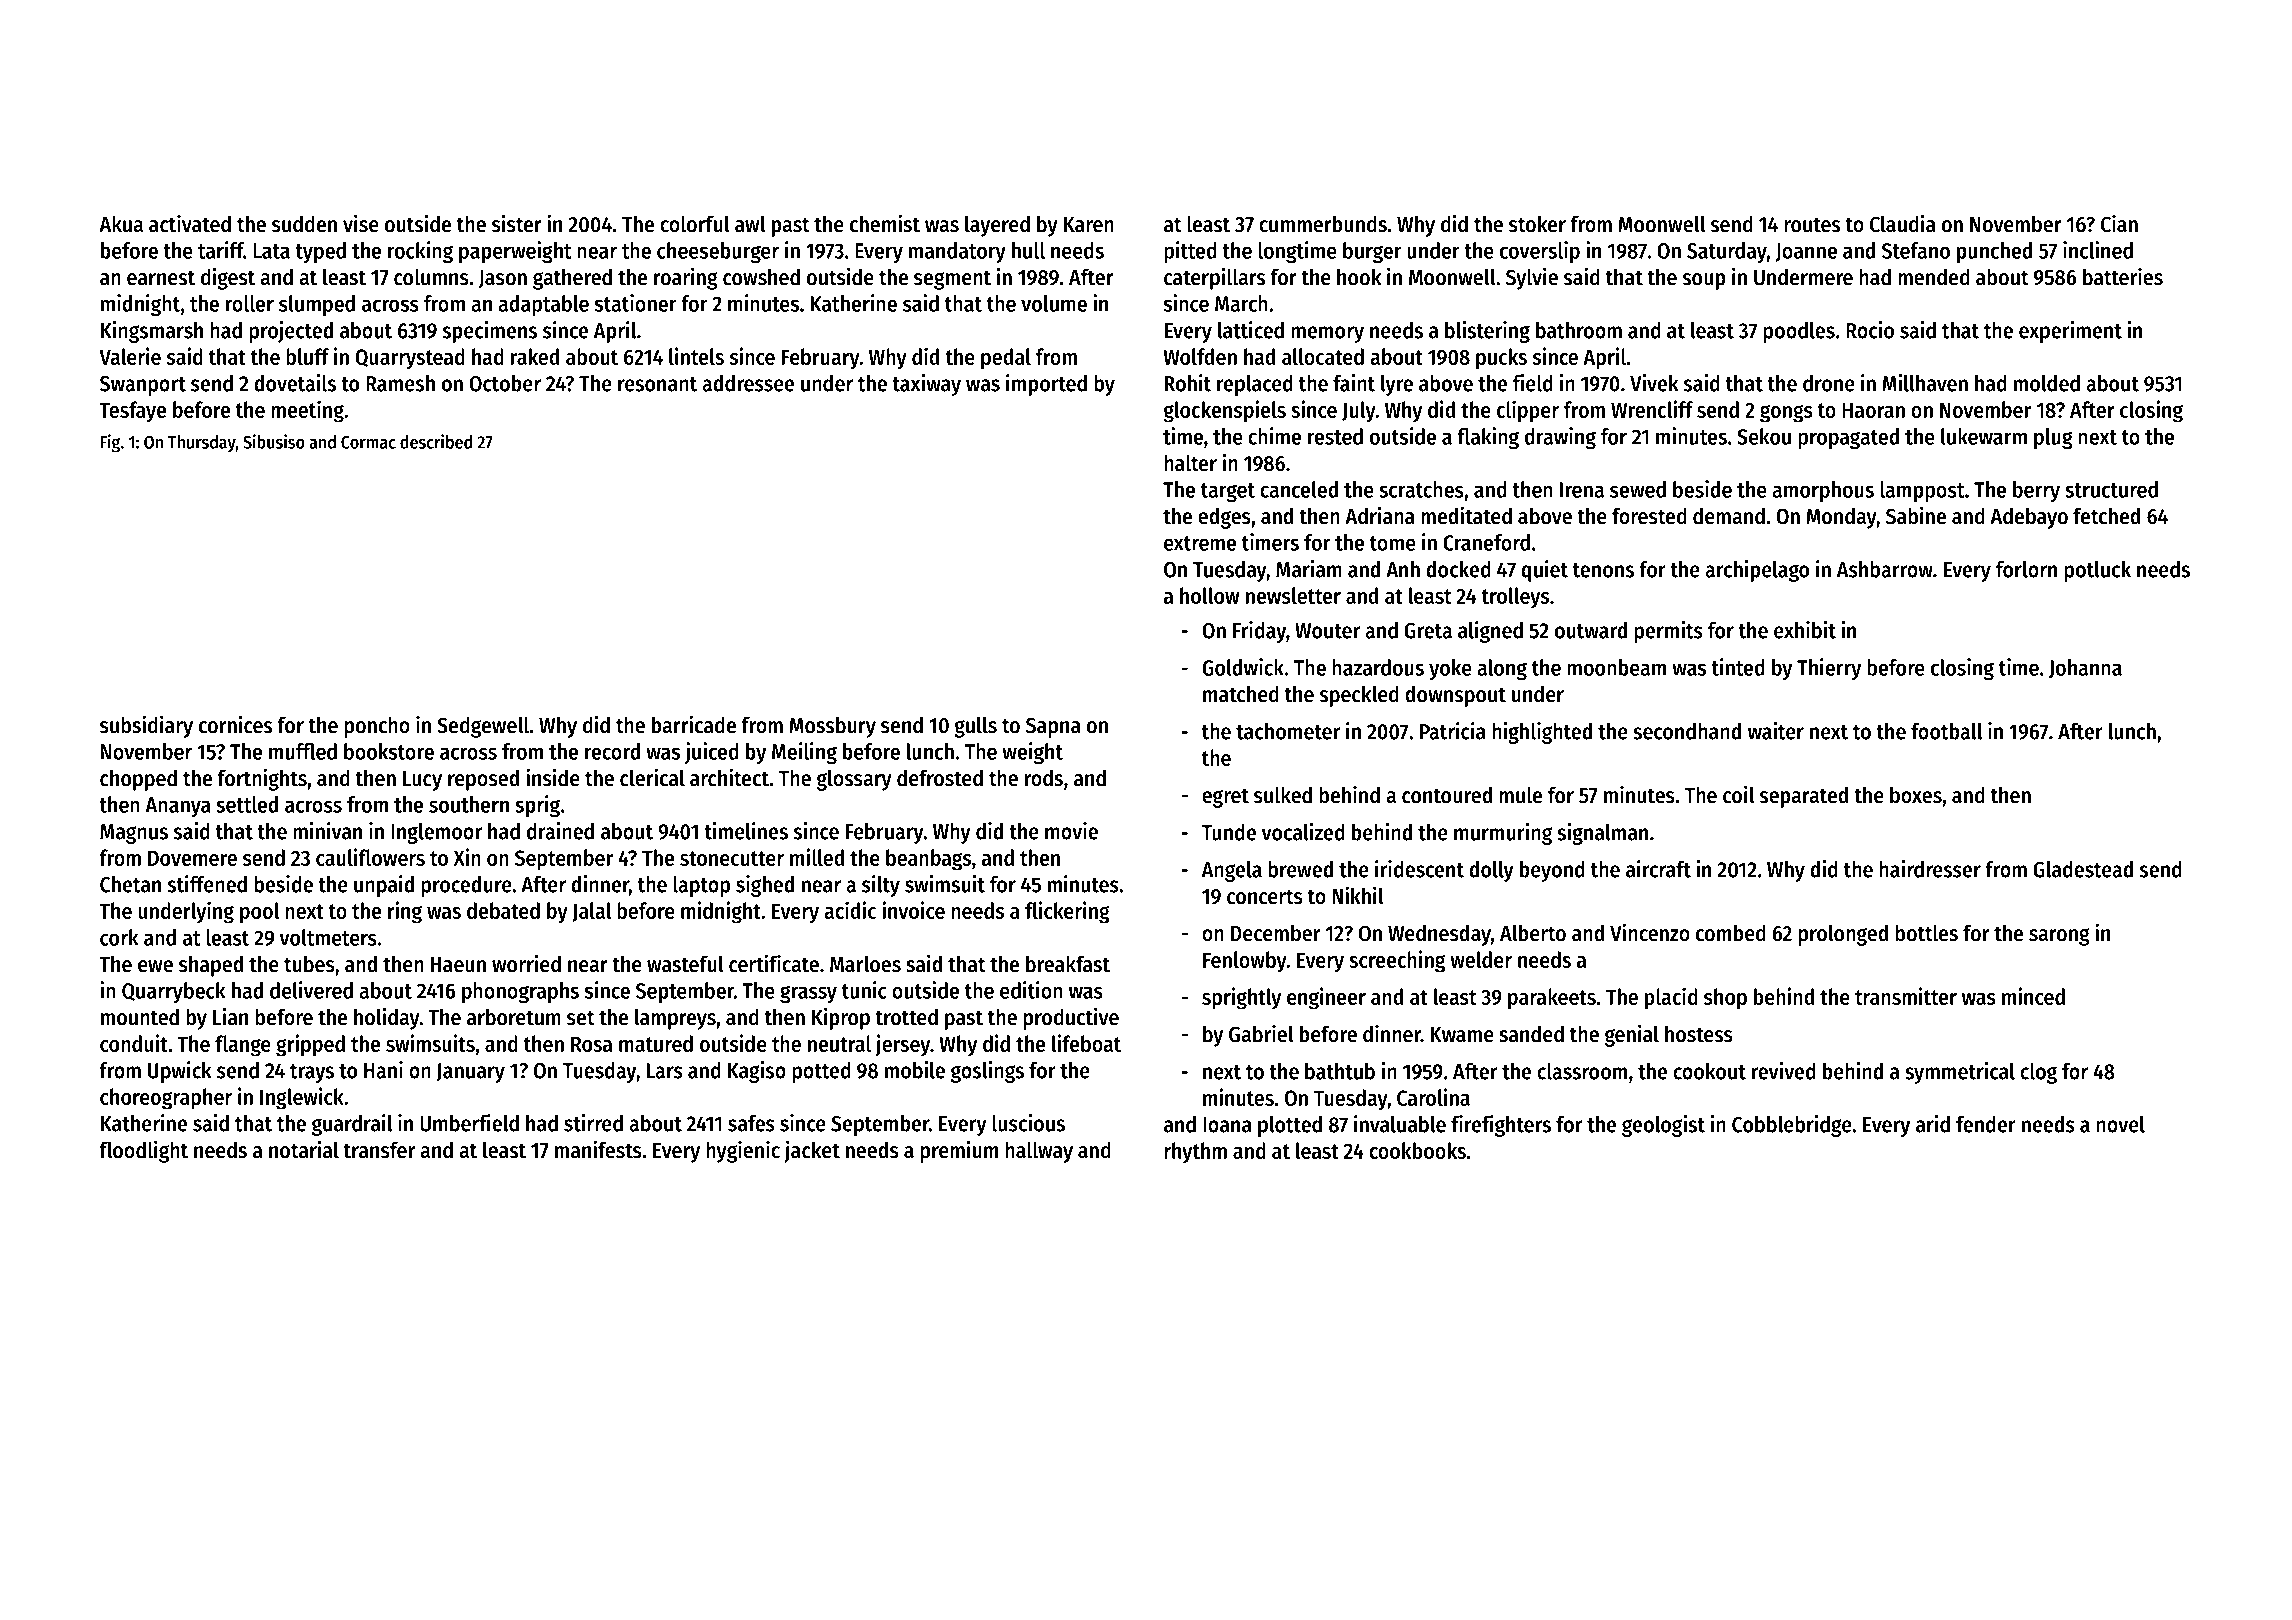 This page has height=1620, width=2292. What do you see at coordinates (119, 937) in the page?
I see `cork` at bounding box center [119, 937].
